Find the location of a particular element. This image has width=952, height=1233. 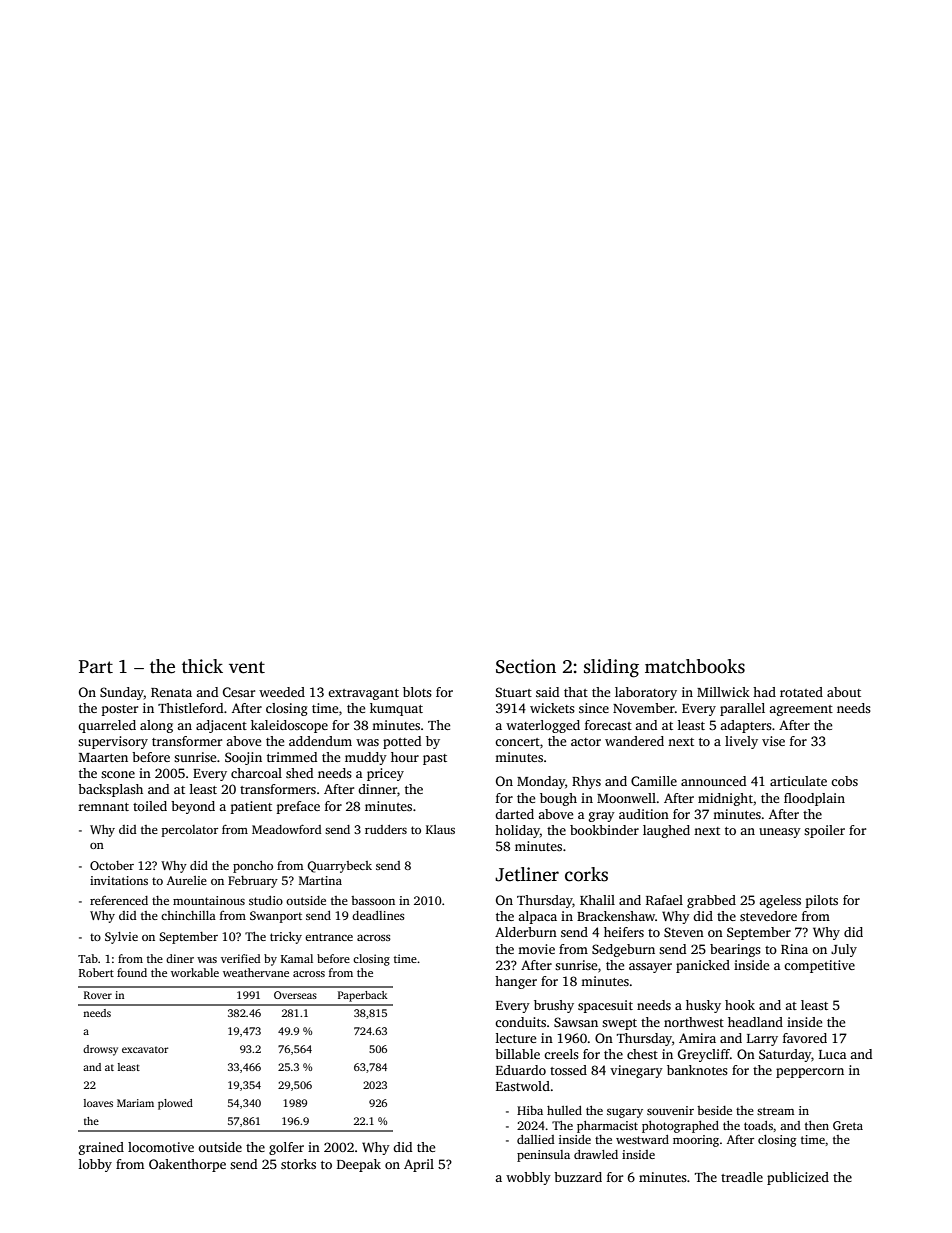

Alderburn is located at coordinates (526, 932).
